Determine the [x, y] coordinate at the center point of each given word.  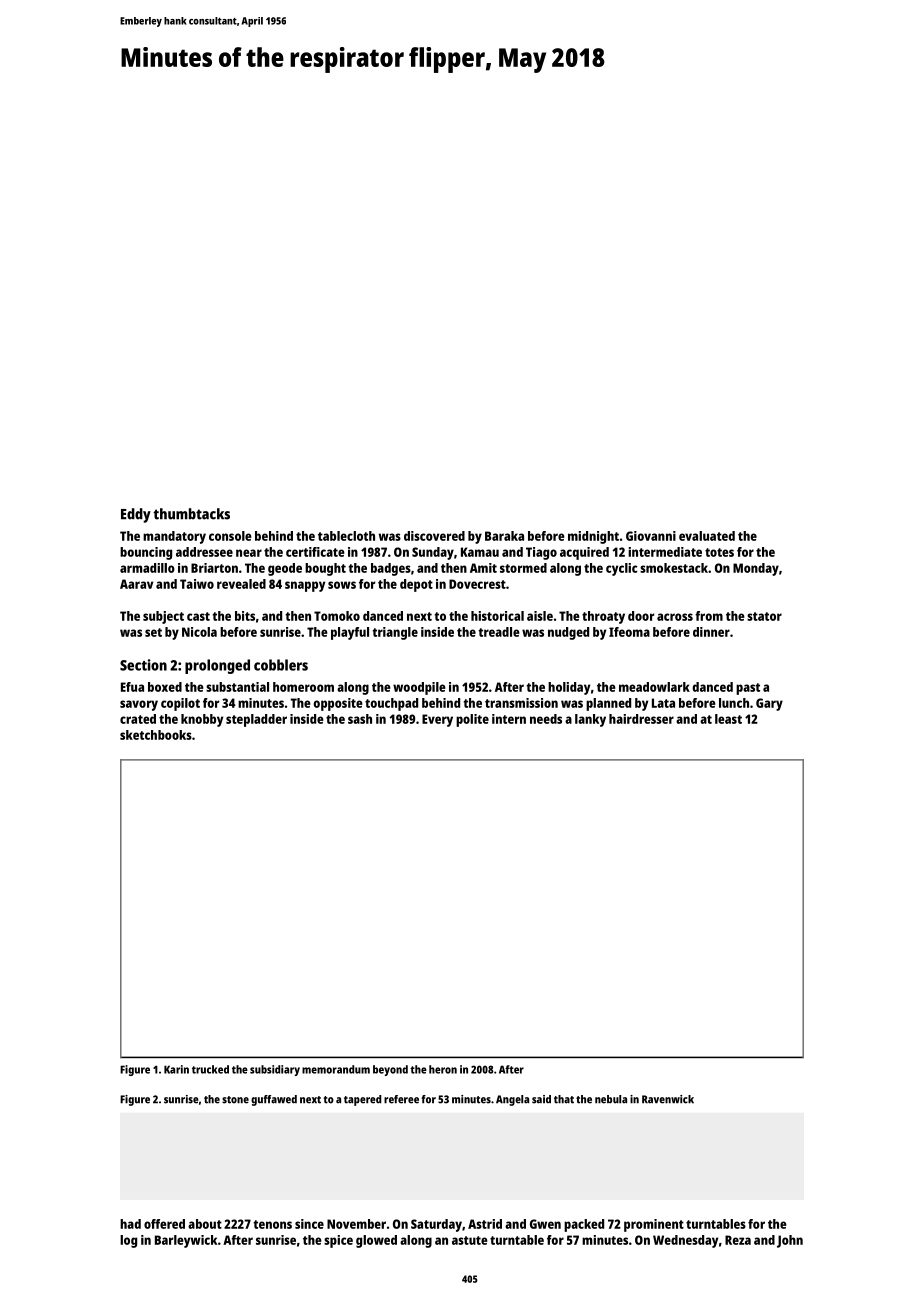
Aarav [136, 584]
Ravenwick [668, 1099]
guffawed [274, 1100]
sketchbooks [156, 735]
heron [443, 1069]
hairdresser [641, 719]
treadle [499, 632]
